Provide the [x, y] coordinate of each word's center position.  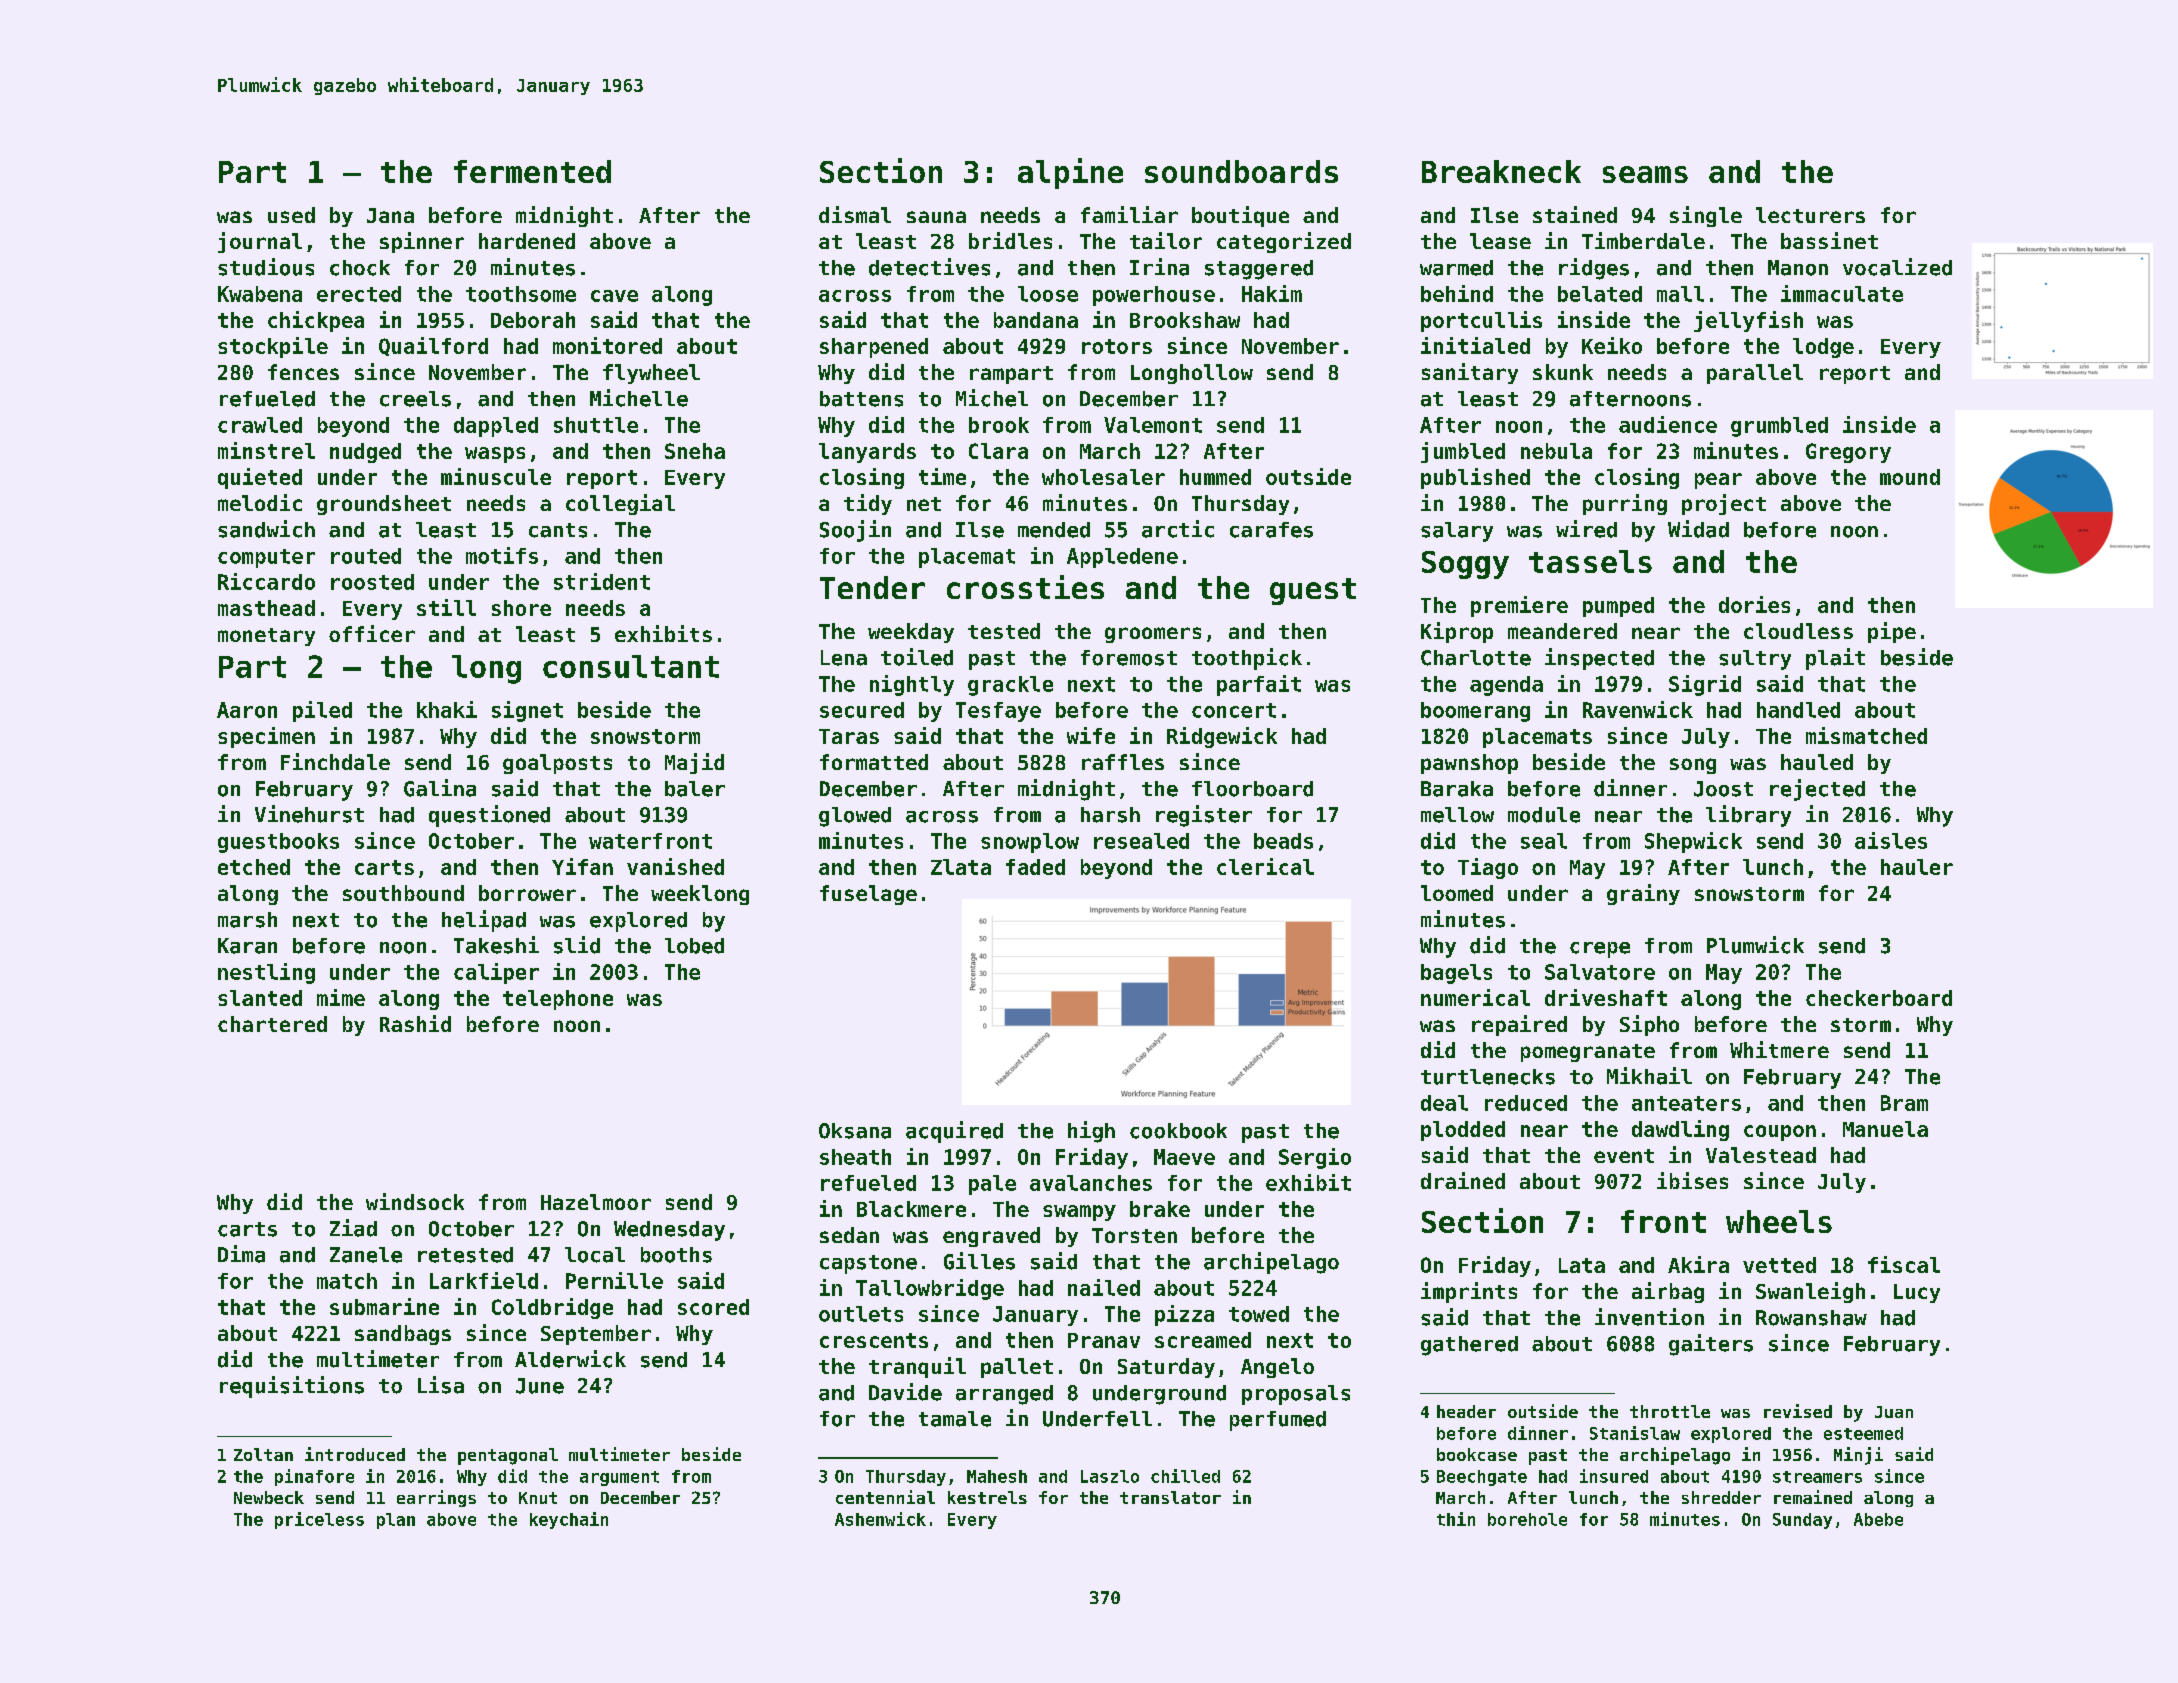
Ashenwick [880, 1519]
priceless [319, 1520]
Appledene [1122, 558]
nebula [1556, 451]
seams [1645, 174]
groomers [1153, 635]
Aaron [247, 710]
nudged [365, 453]
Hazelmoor [596, 1202]
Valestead [1761, 1155]
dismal [855, 214]
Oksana [855, 1131]
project [1724, 504]
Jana [390, 215]
